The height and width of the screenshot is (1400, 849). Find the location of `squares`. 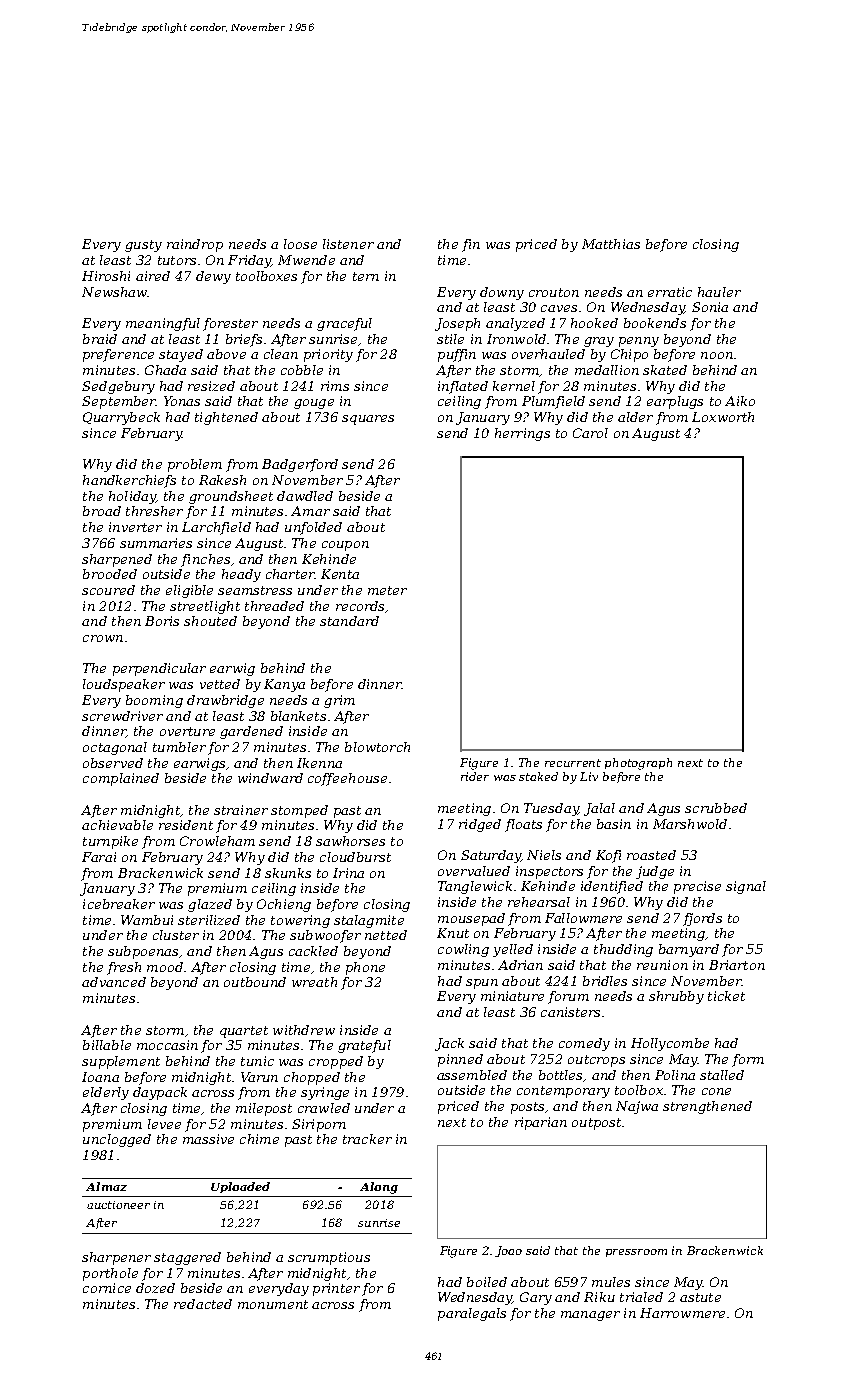

squares is located at coordinates (368, 420).
